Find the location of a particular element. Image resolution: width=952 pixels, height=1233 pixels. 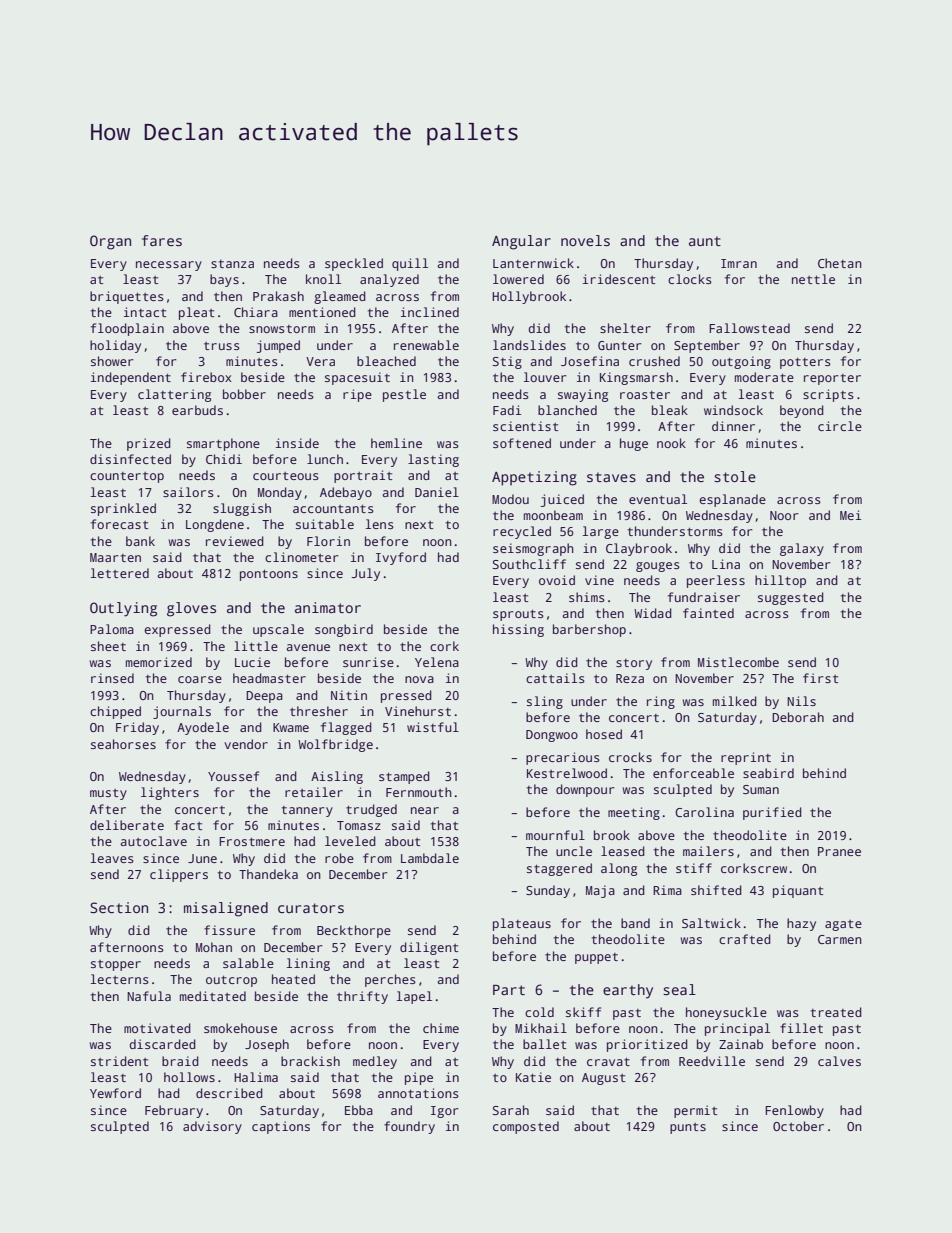

ripe is located at coordinates (357, 395).
